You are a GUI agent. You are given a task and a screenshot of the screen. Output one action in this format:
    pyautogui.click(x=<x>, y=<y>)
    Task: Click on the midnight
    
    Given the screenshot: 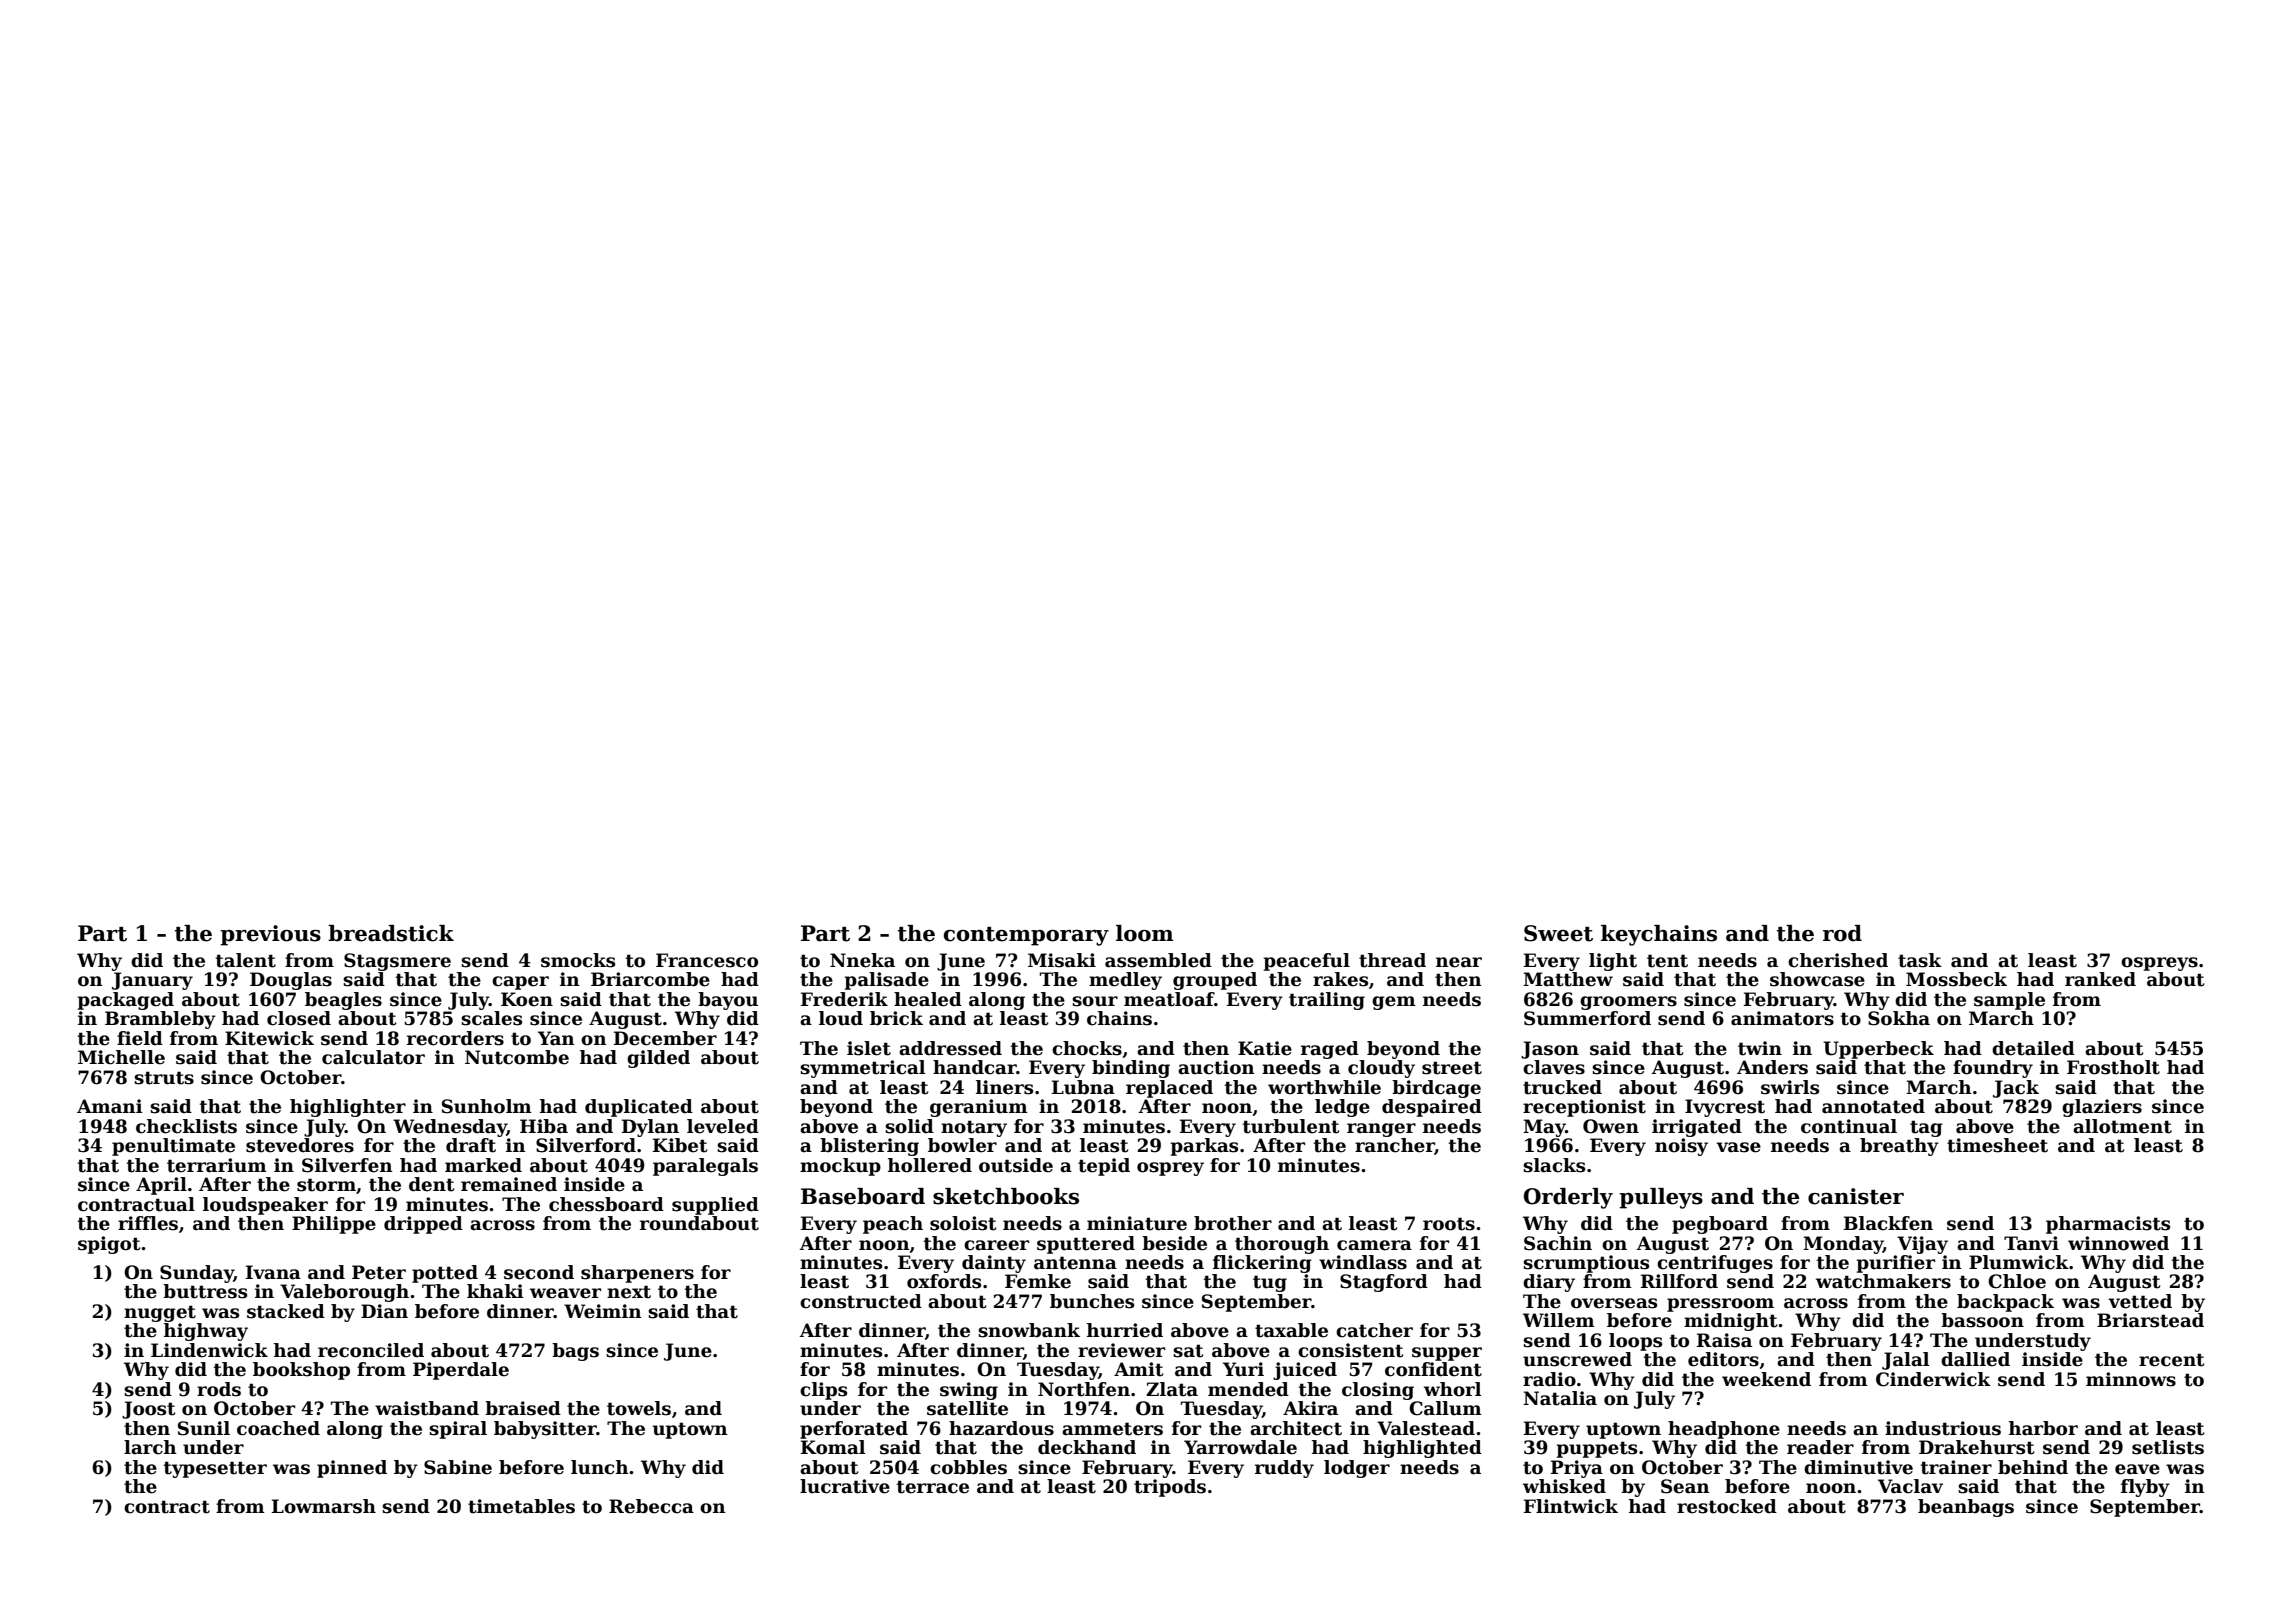 What is the action you would take?
    pyautogui.click(x=1731, y=1322)
